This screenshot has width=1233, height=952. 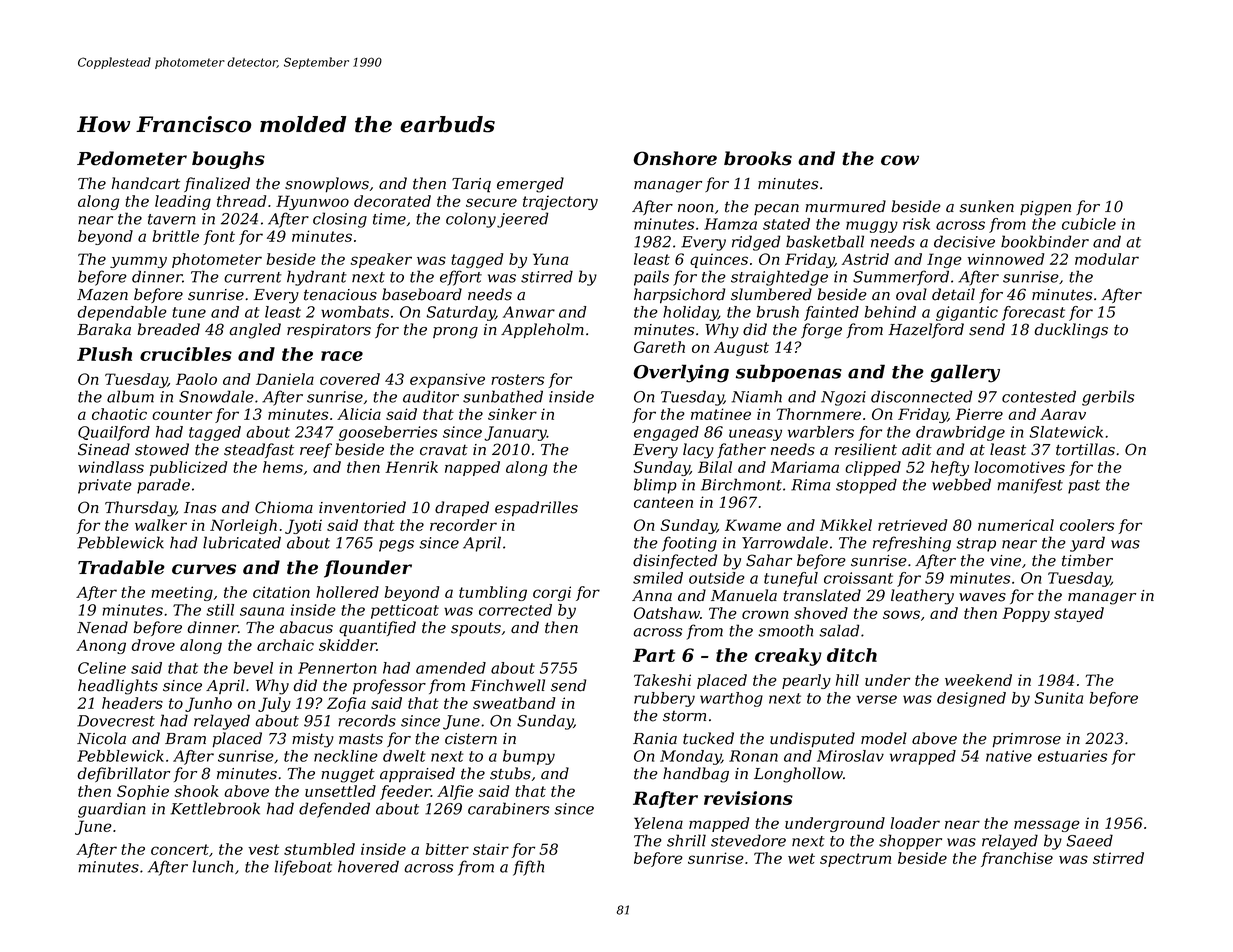 What do you see at coordinates (303, 868) in the screenshot?
I see `lifeboat` at bounding box center [303, 868].
